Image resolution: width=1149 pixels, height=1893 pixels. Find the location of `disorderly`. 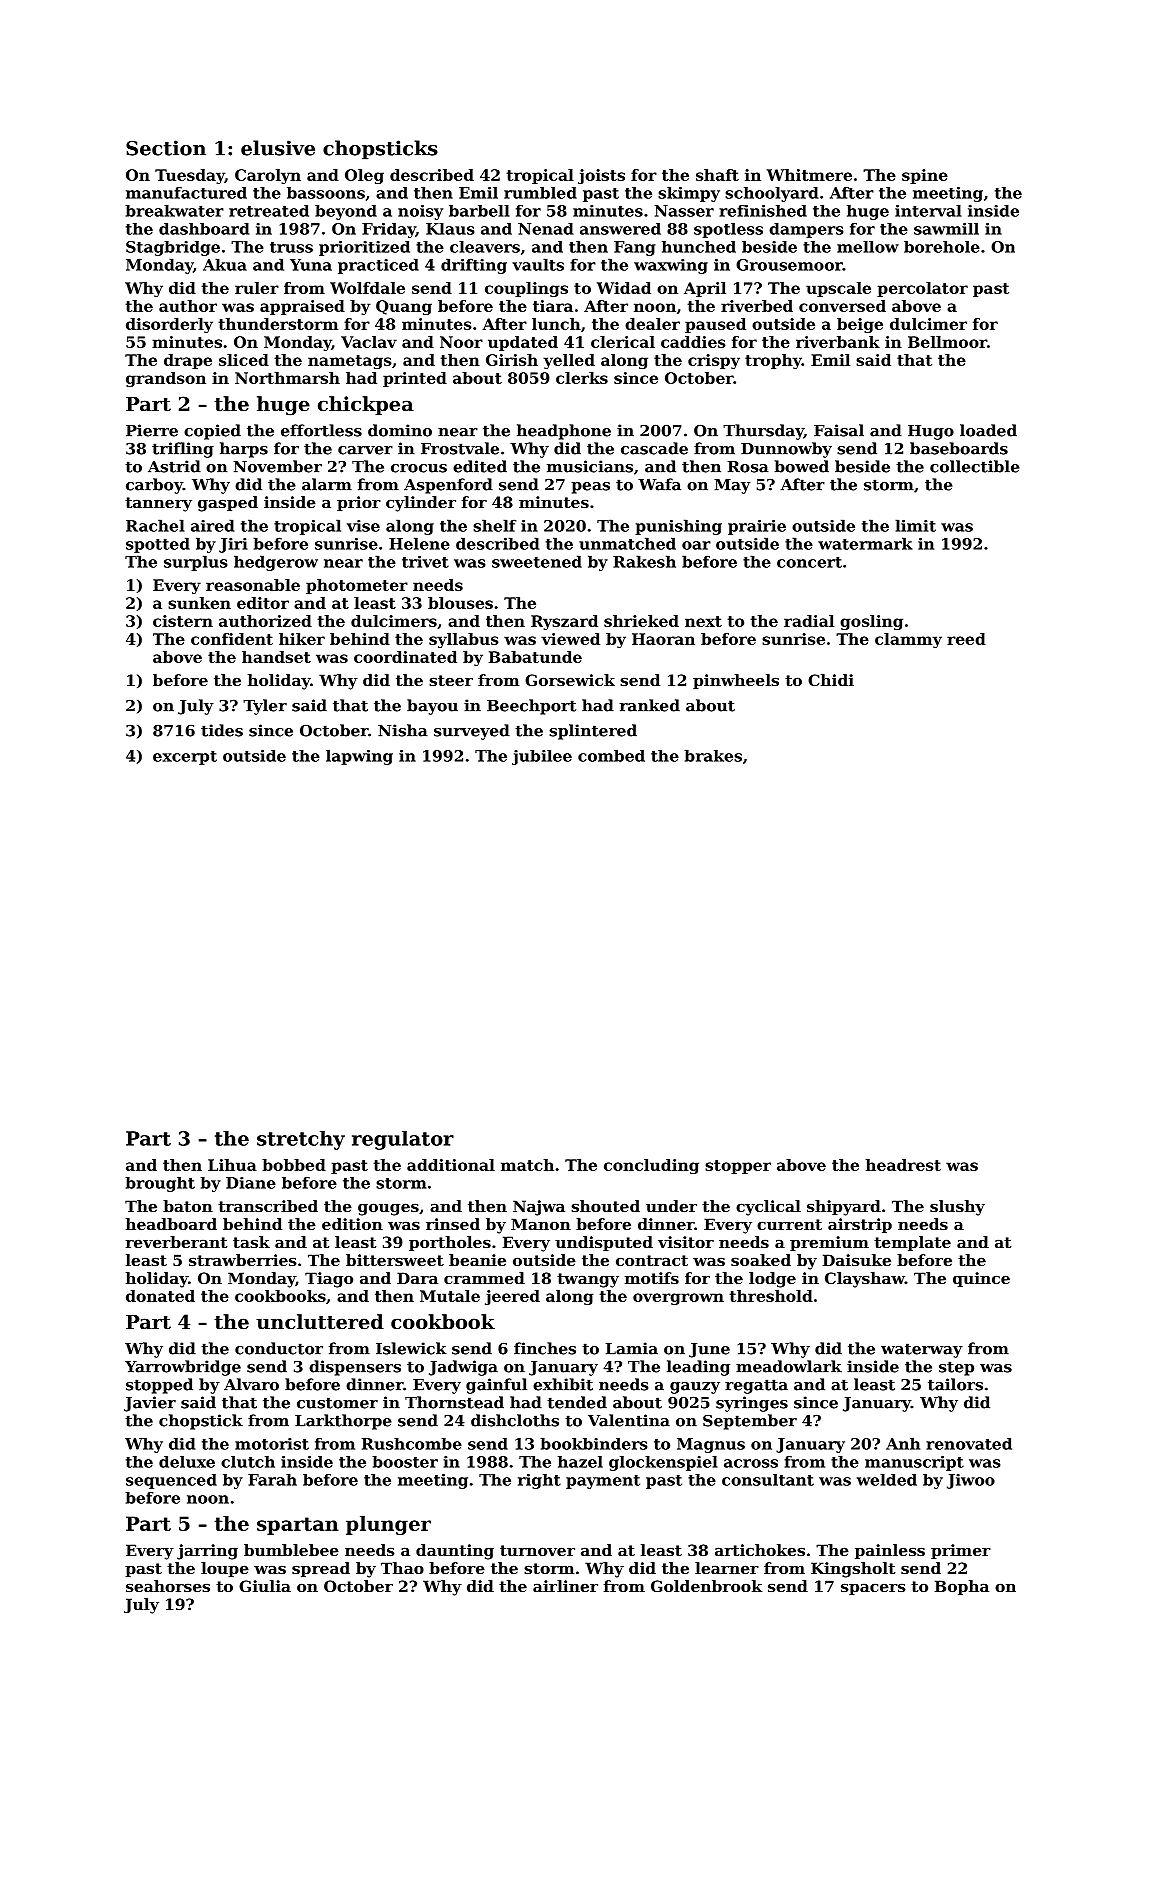

disorderly is located at coordinates (169, 325).
